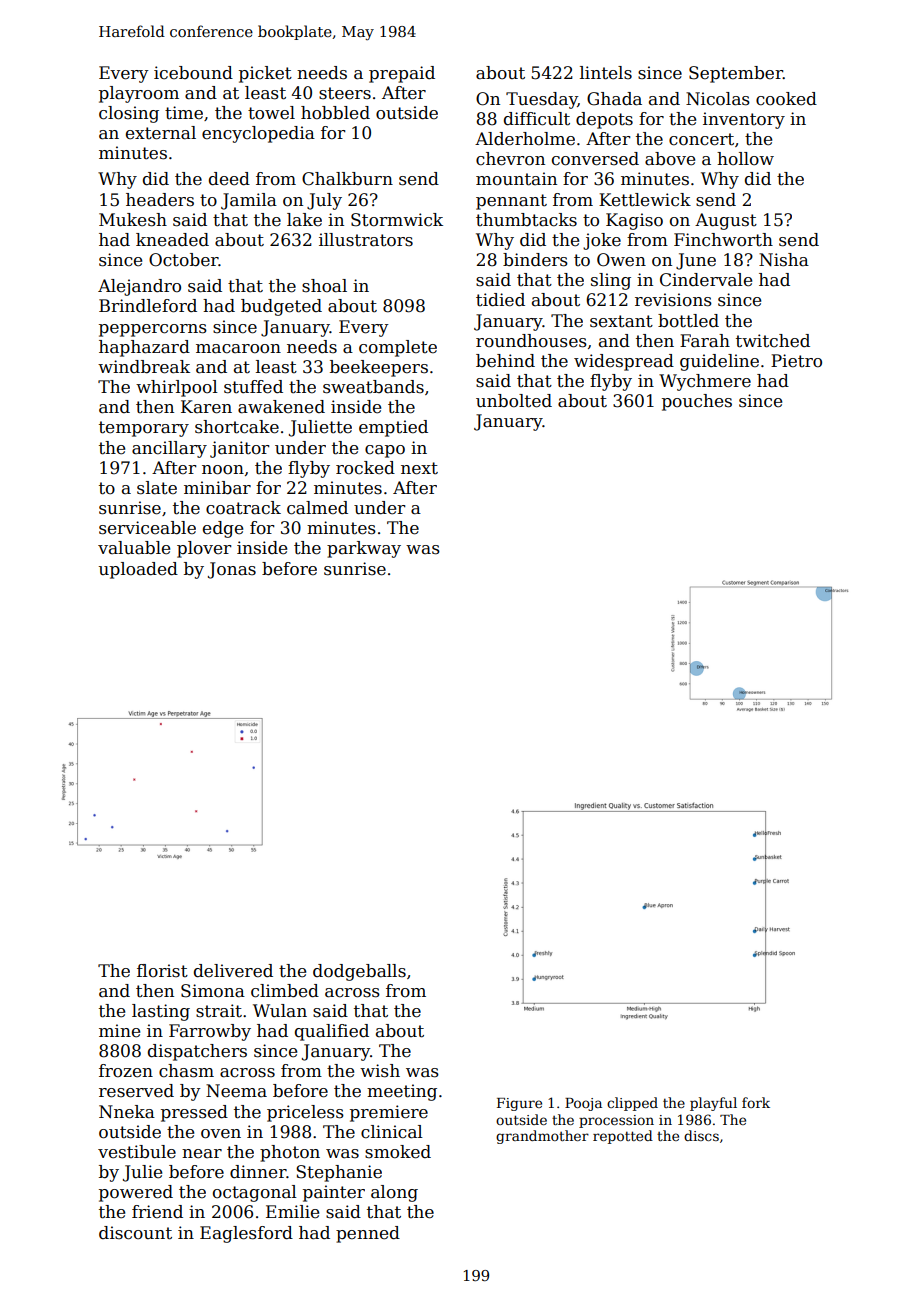  Describe the element at coordinates (265, 74) in the document. I see `picket` at that location.
